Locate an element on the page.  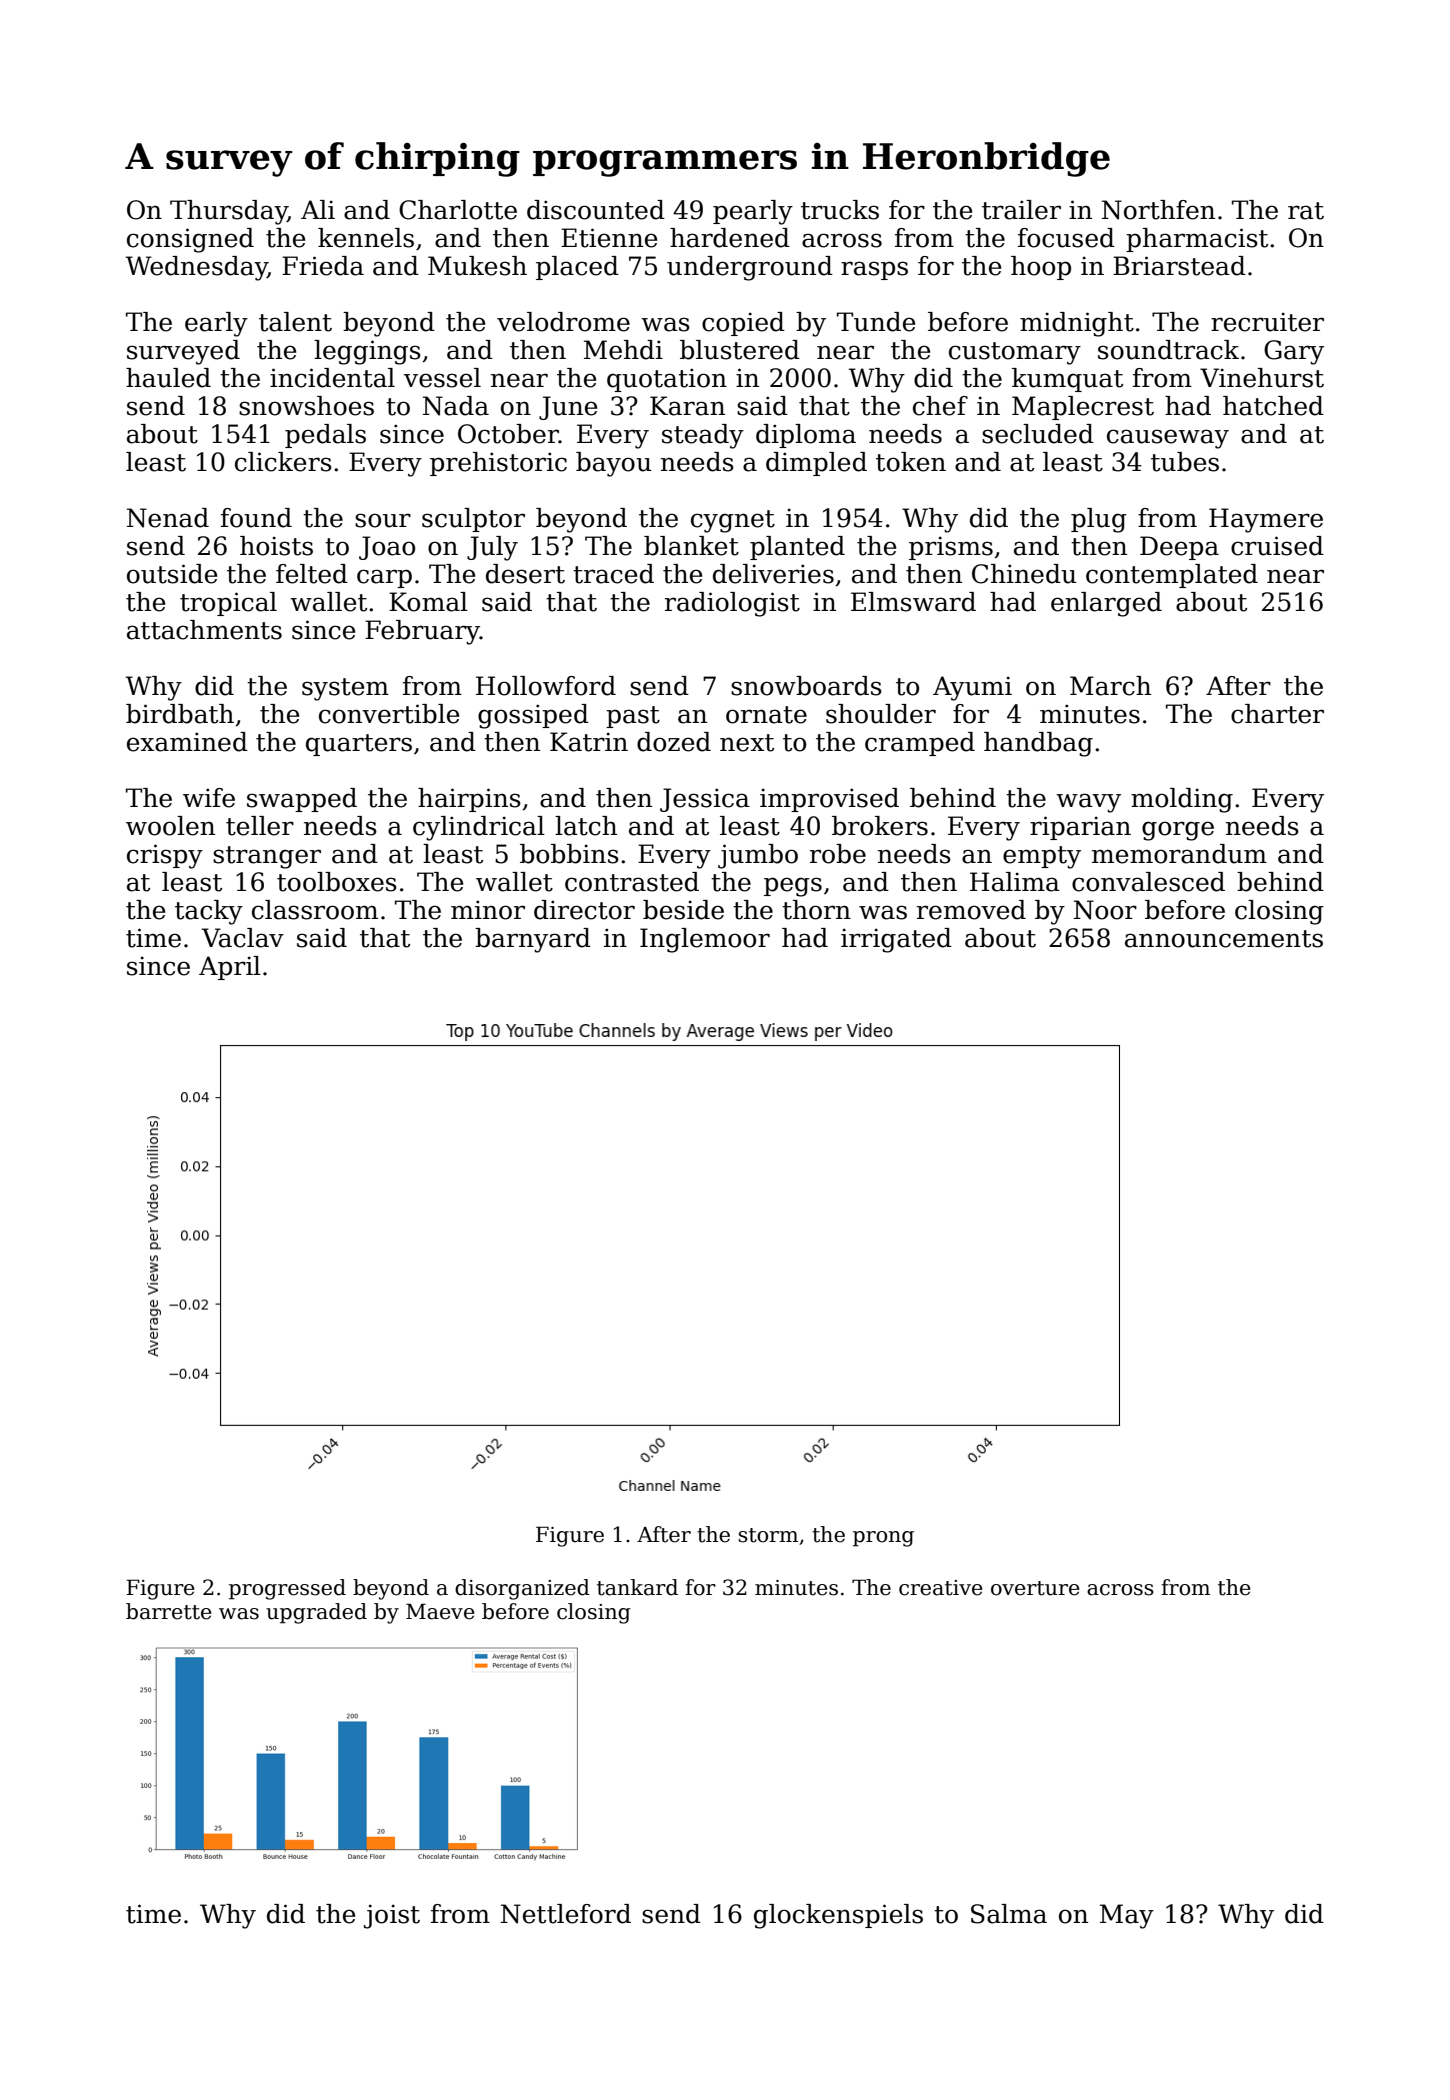
consigned is located at coordinates (190, 240).
